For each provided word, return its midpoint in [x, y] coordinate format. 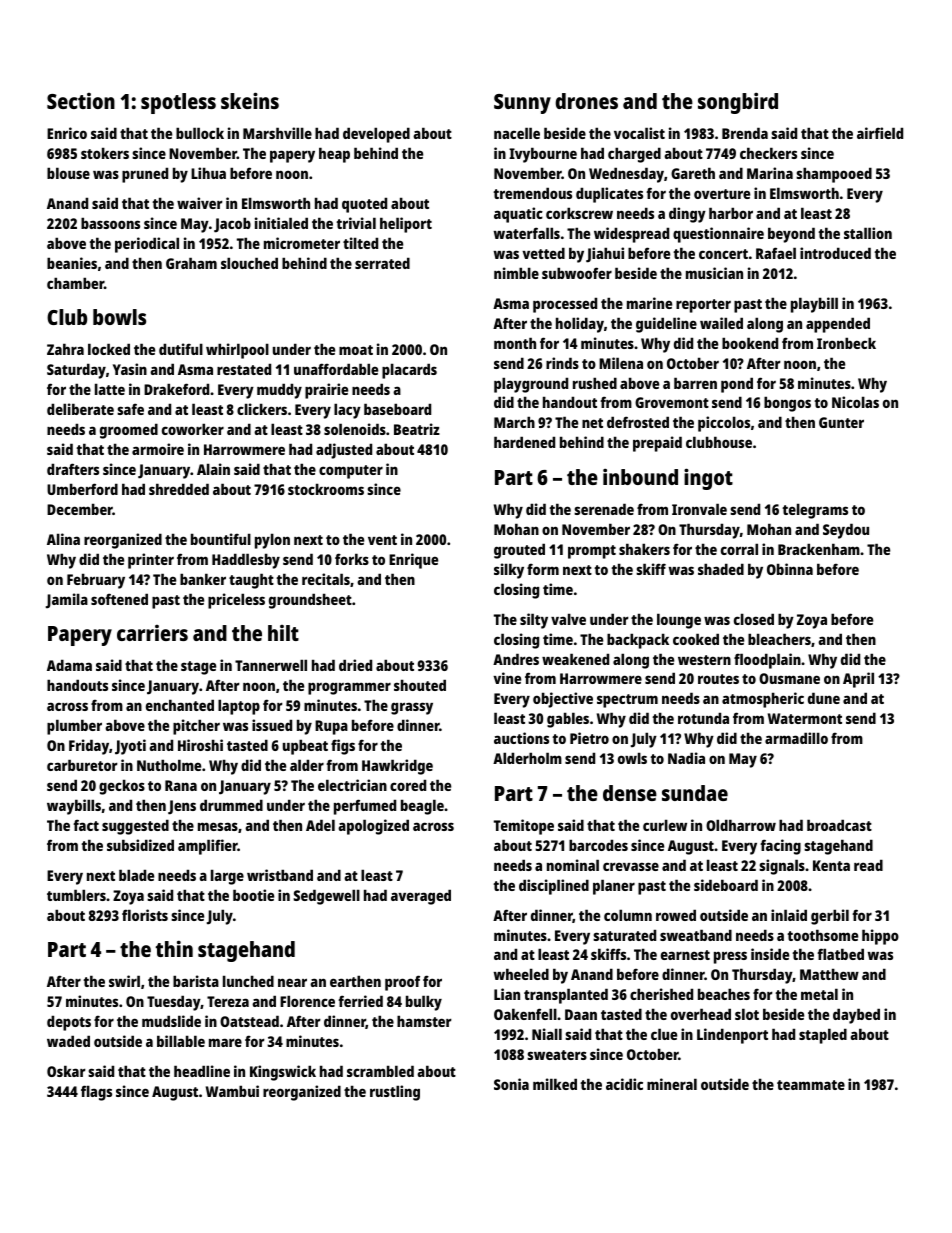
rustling [395, 1093]
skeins [250, 100]
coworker [193, 429]
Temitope [524, 827]
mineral [672, 1084]
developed [376, 135]
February [96, 581]
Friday [89, 747]
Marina [770, 173]
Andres [516, 659]
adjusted [344, 451]
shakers [644, 549]
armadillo [796, 738]
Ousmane [789, 678]
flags [96, 1093]
